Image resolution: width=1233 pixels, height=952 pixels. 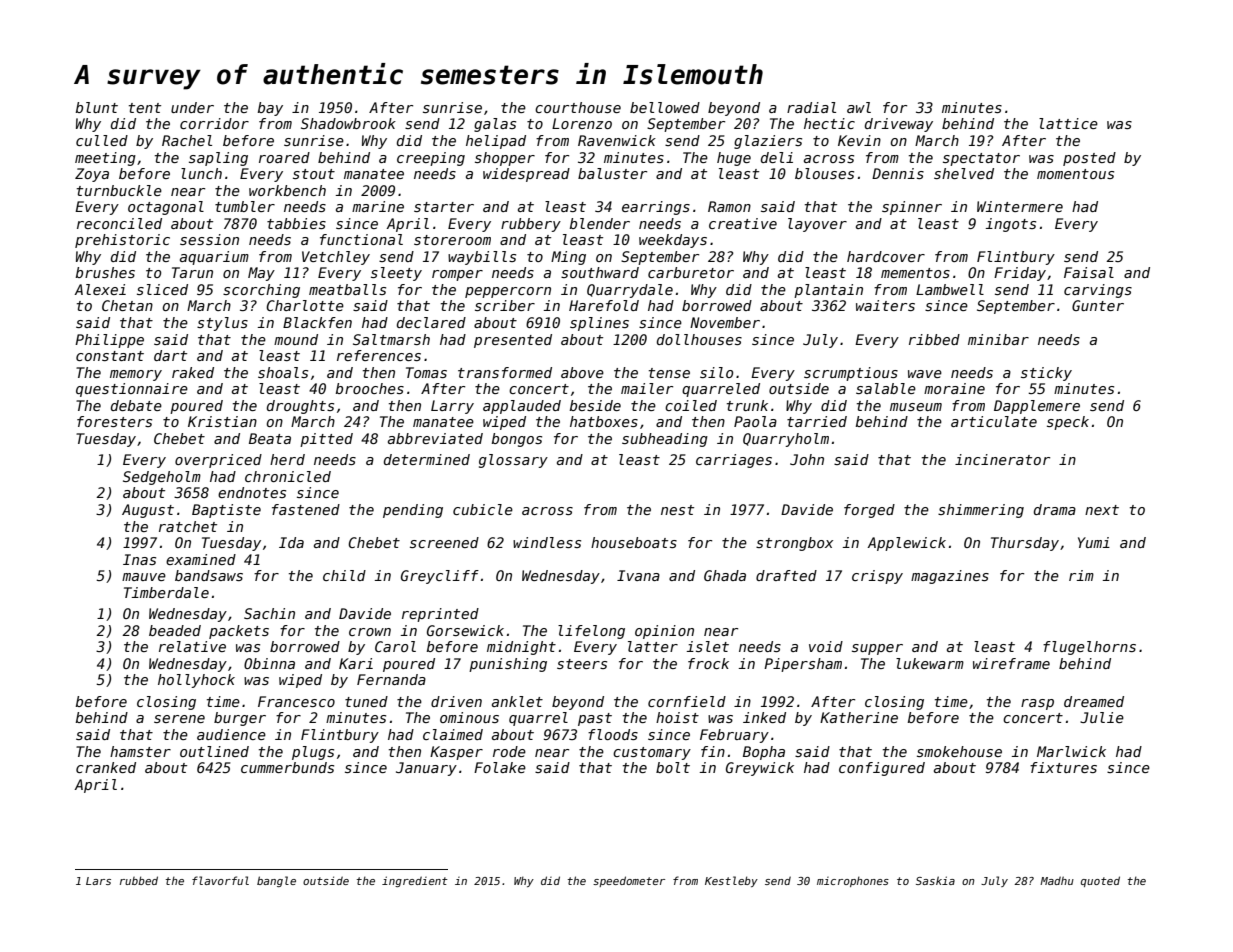 I want to click on lattice, so click(x=1068, y=123).
